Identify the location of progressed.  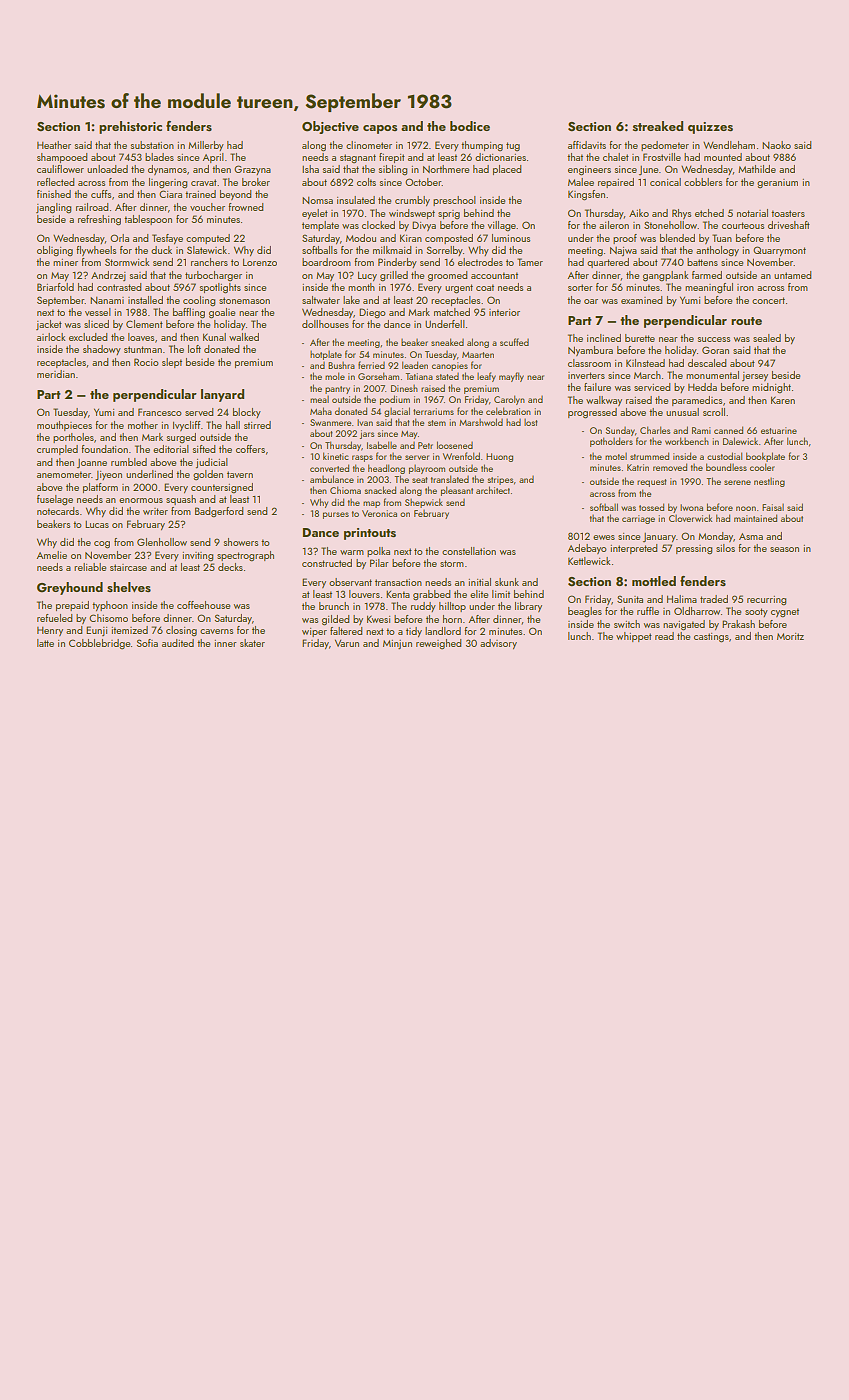
(592, 413).
